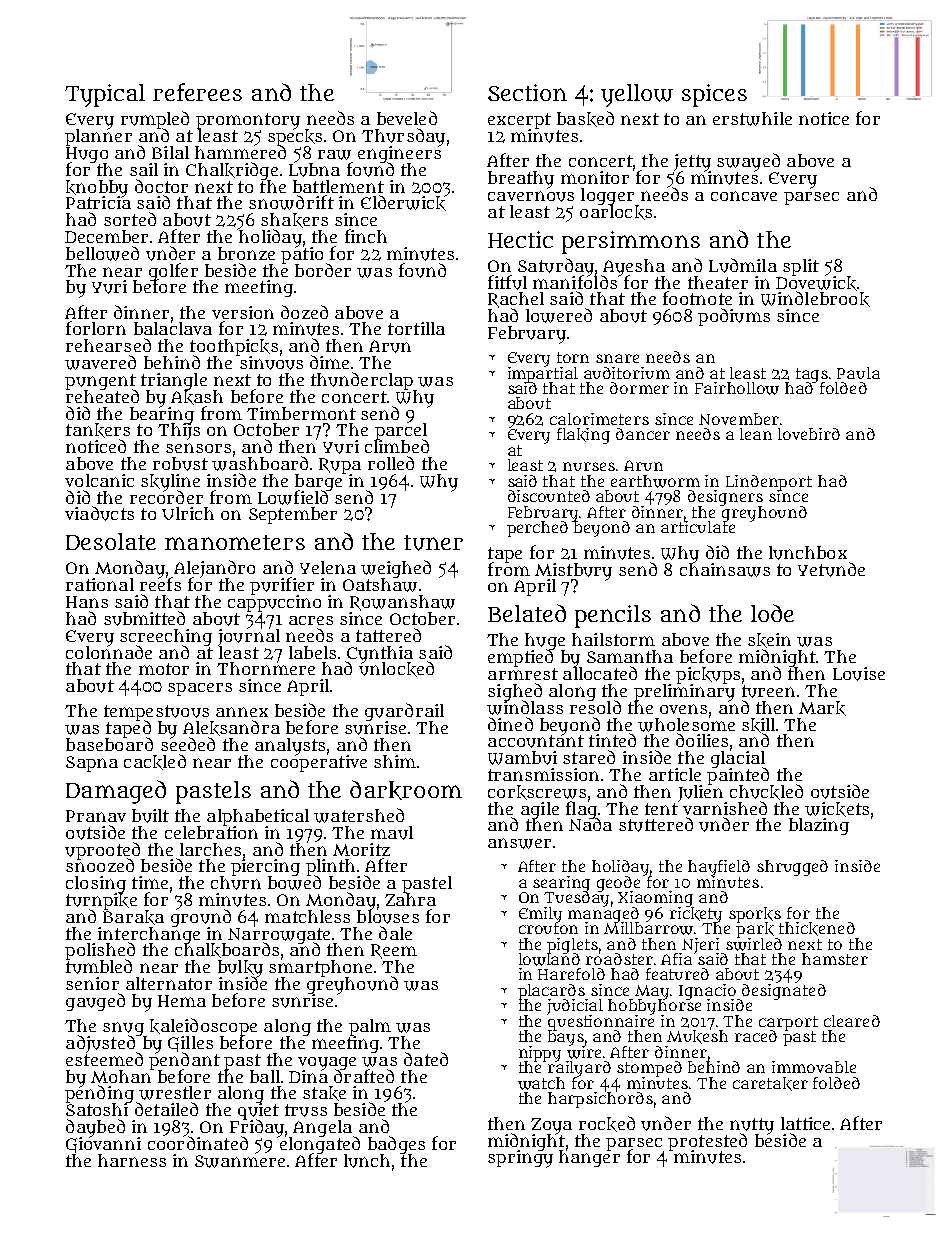 This image has width=952, height=1233. What do you see at coordinates (831, 569) in the image?
I see `Yetunde` at bounding box center [831, 569].
